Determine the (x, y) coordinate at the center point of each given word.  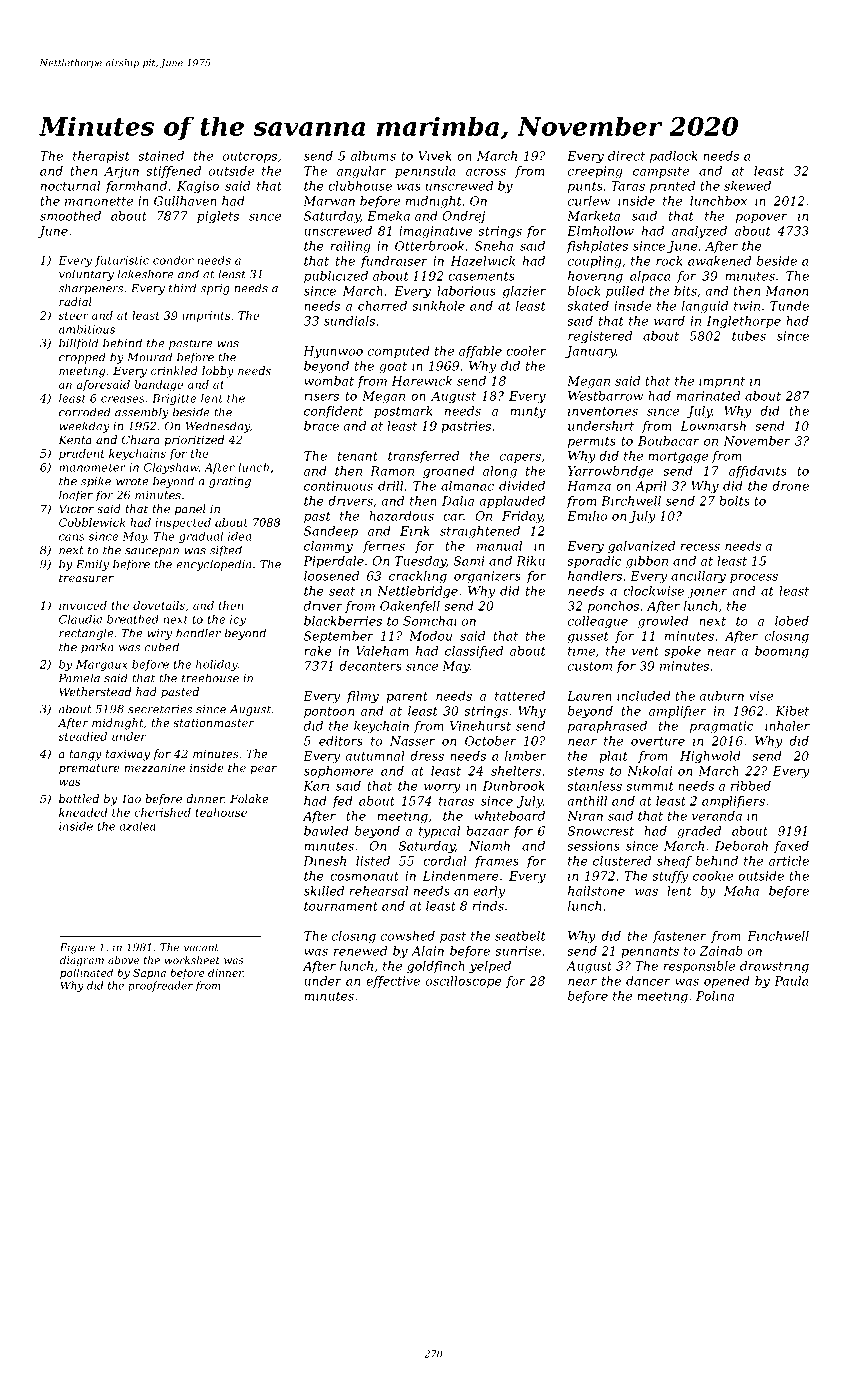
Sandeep (331, 532)
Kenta (75, 439)
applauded (512, 502)
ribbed (751, 786)
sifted (226, 551)
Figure (77, 948)
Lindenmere (461, 876)
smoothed (70, 216)
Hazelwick (483, 261)
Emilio (587, 516)
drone (790, 486)
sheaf (674, 862)
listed (373, 861)
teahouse (221, 812)
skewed (747, 186)
